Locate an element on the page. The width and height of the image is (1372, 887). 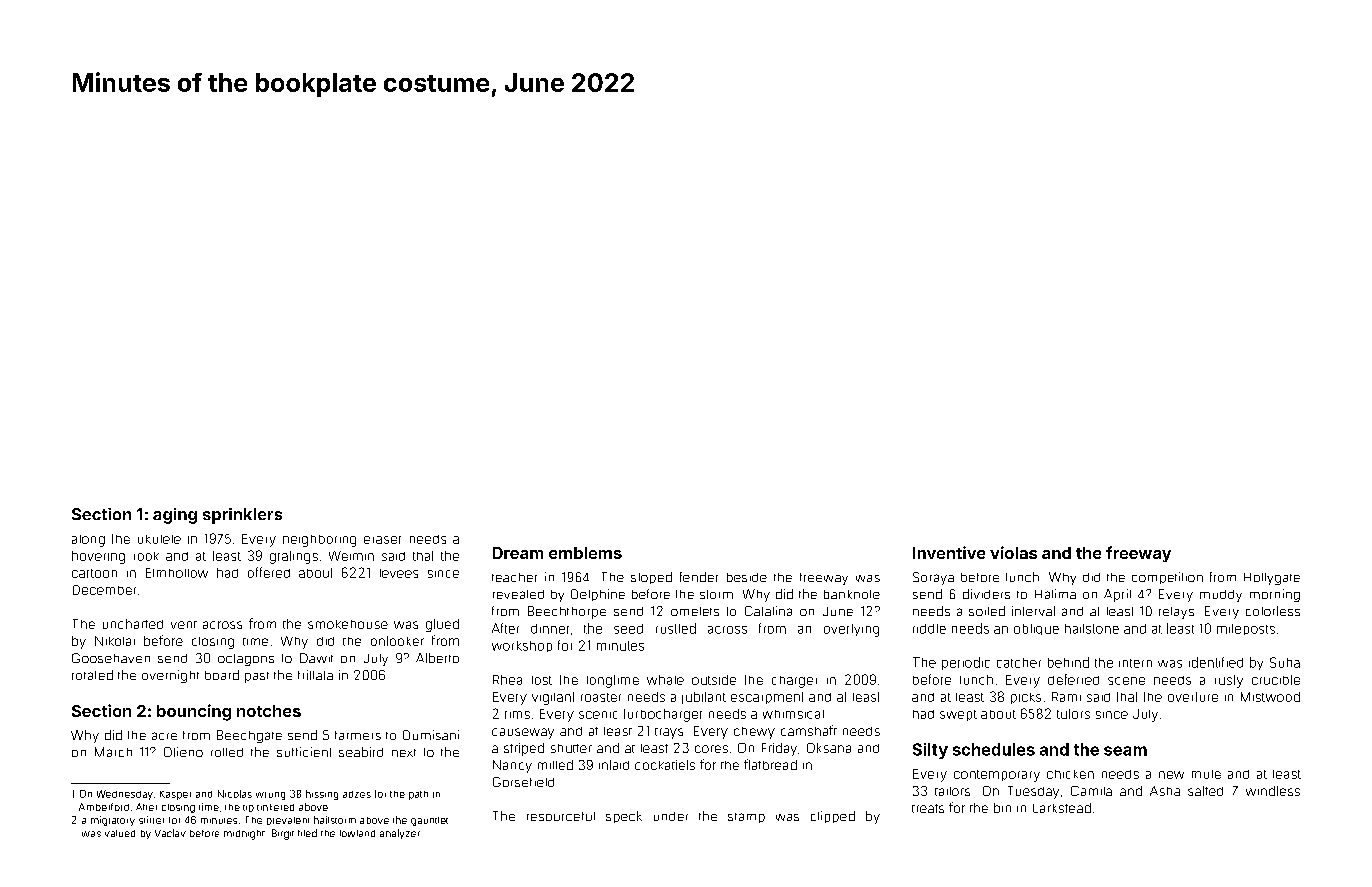
whale is located at coordinates (665, 680).
